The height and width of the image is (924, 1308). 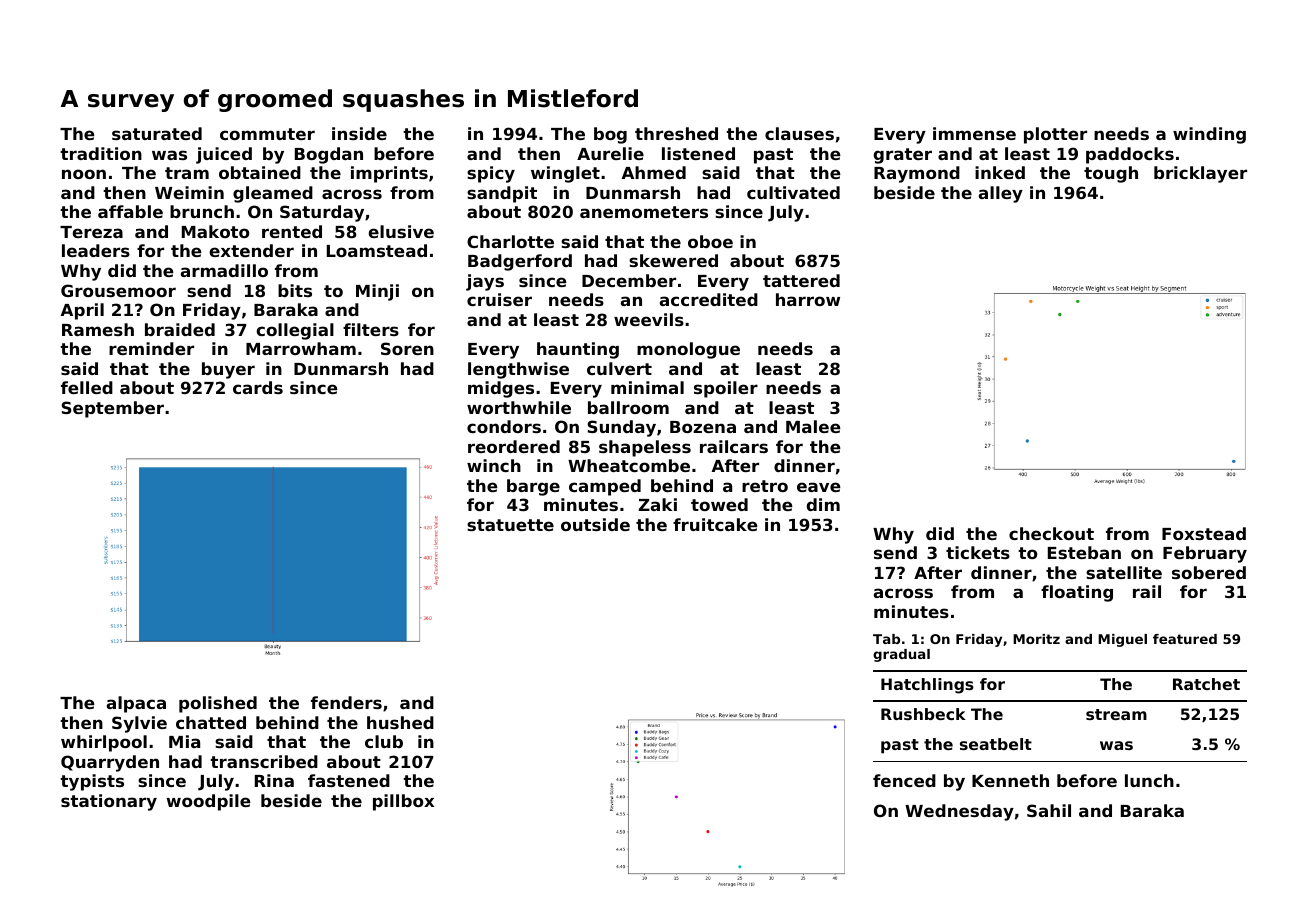 I want to click on commuter, so click(x=267, y=134).
